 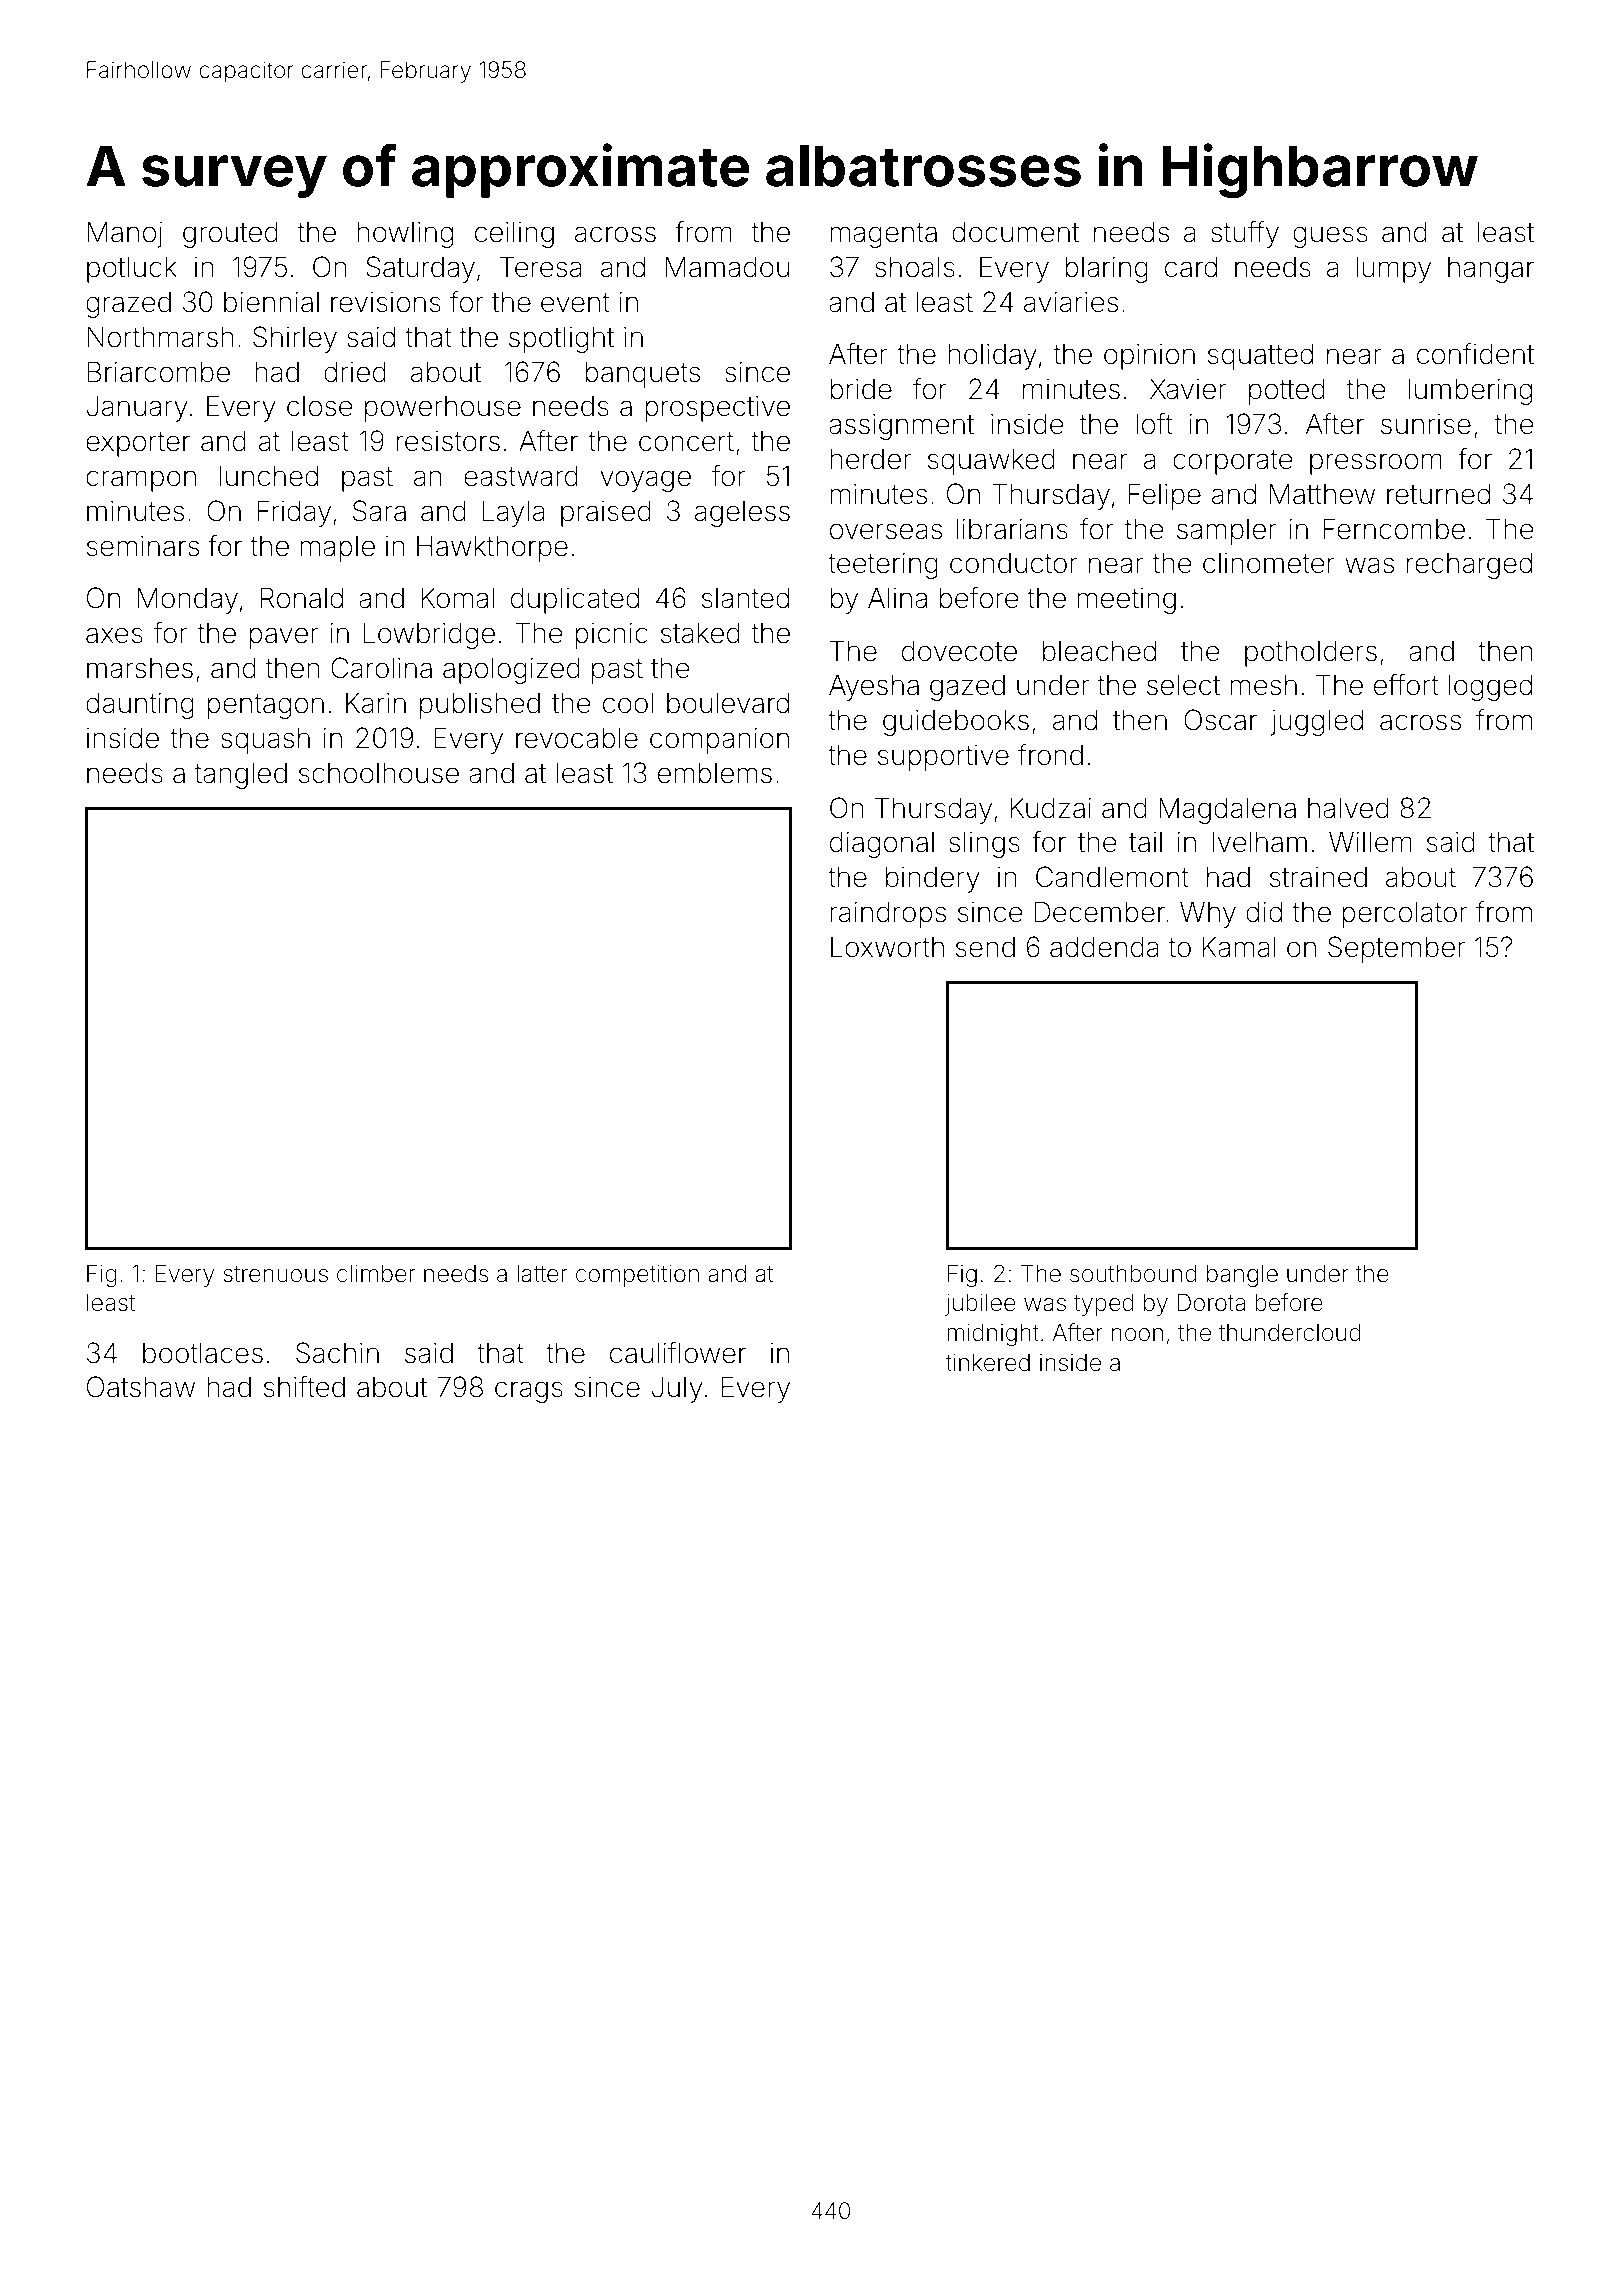 What do you see at coordinates (1269, 563) in the image?
I see `clinometer` at bounding box center [1269, 563].
